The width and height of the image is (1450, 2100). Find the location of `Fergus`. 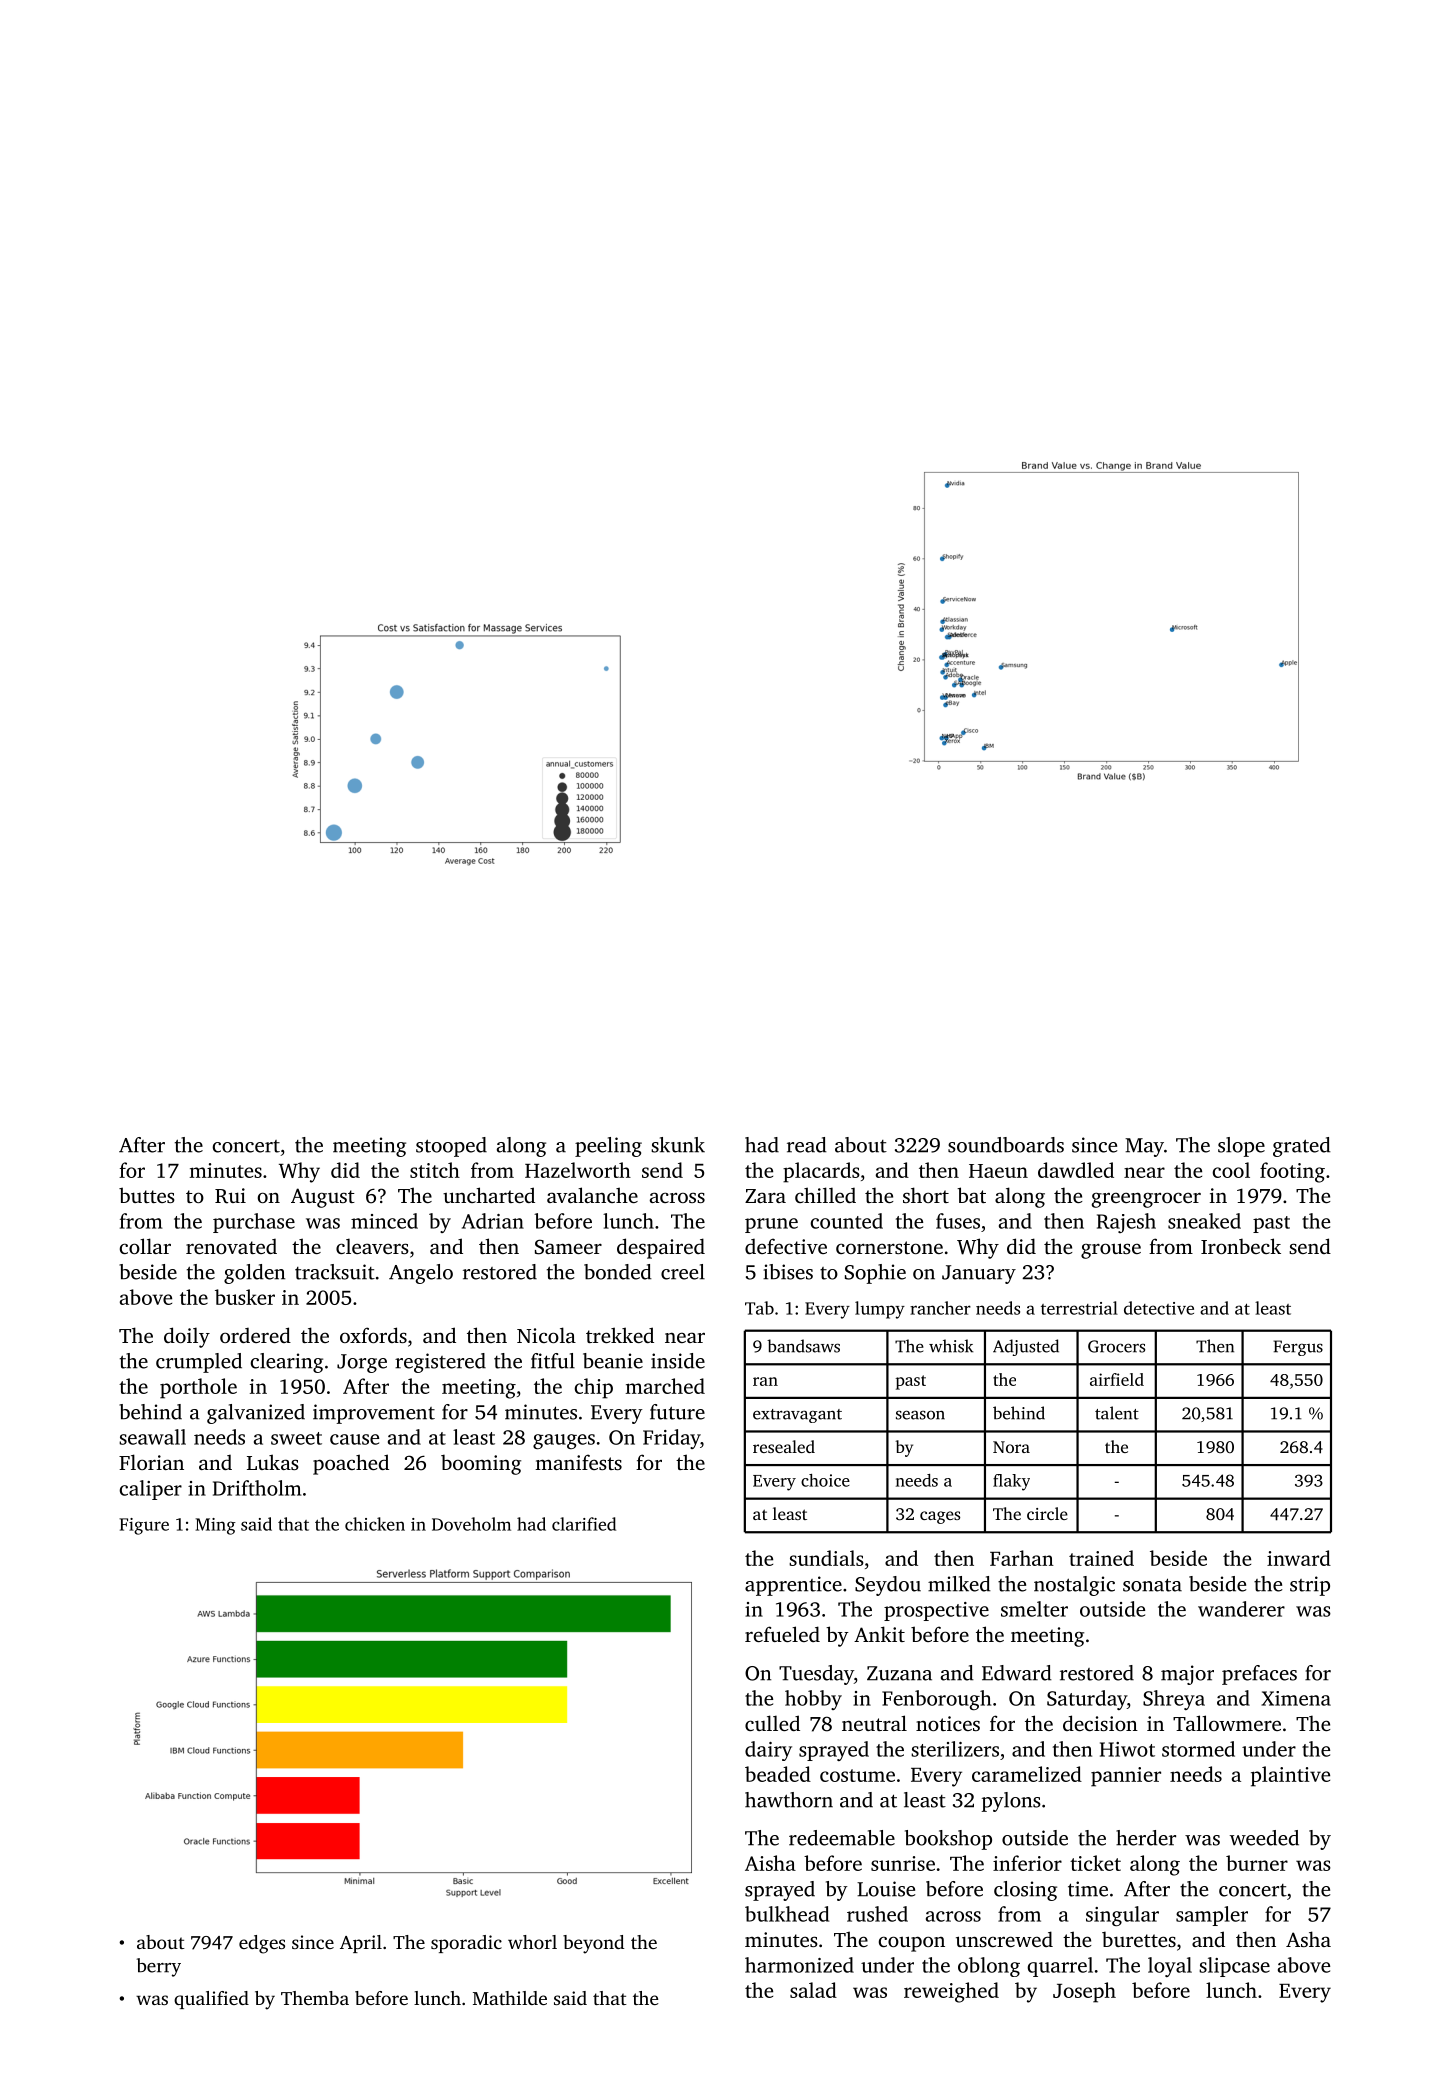

Fergus is located at coordinates (1298, 1348).
